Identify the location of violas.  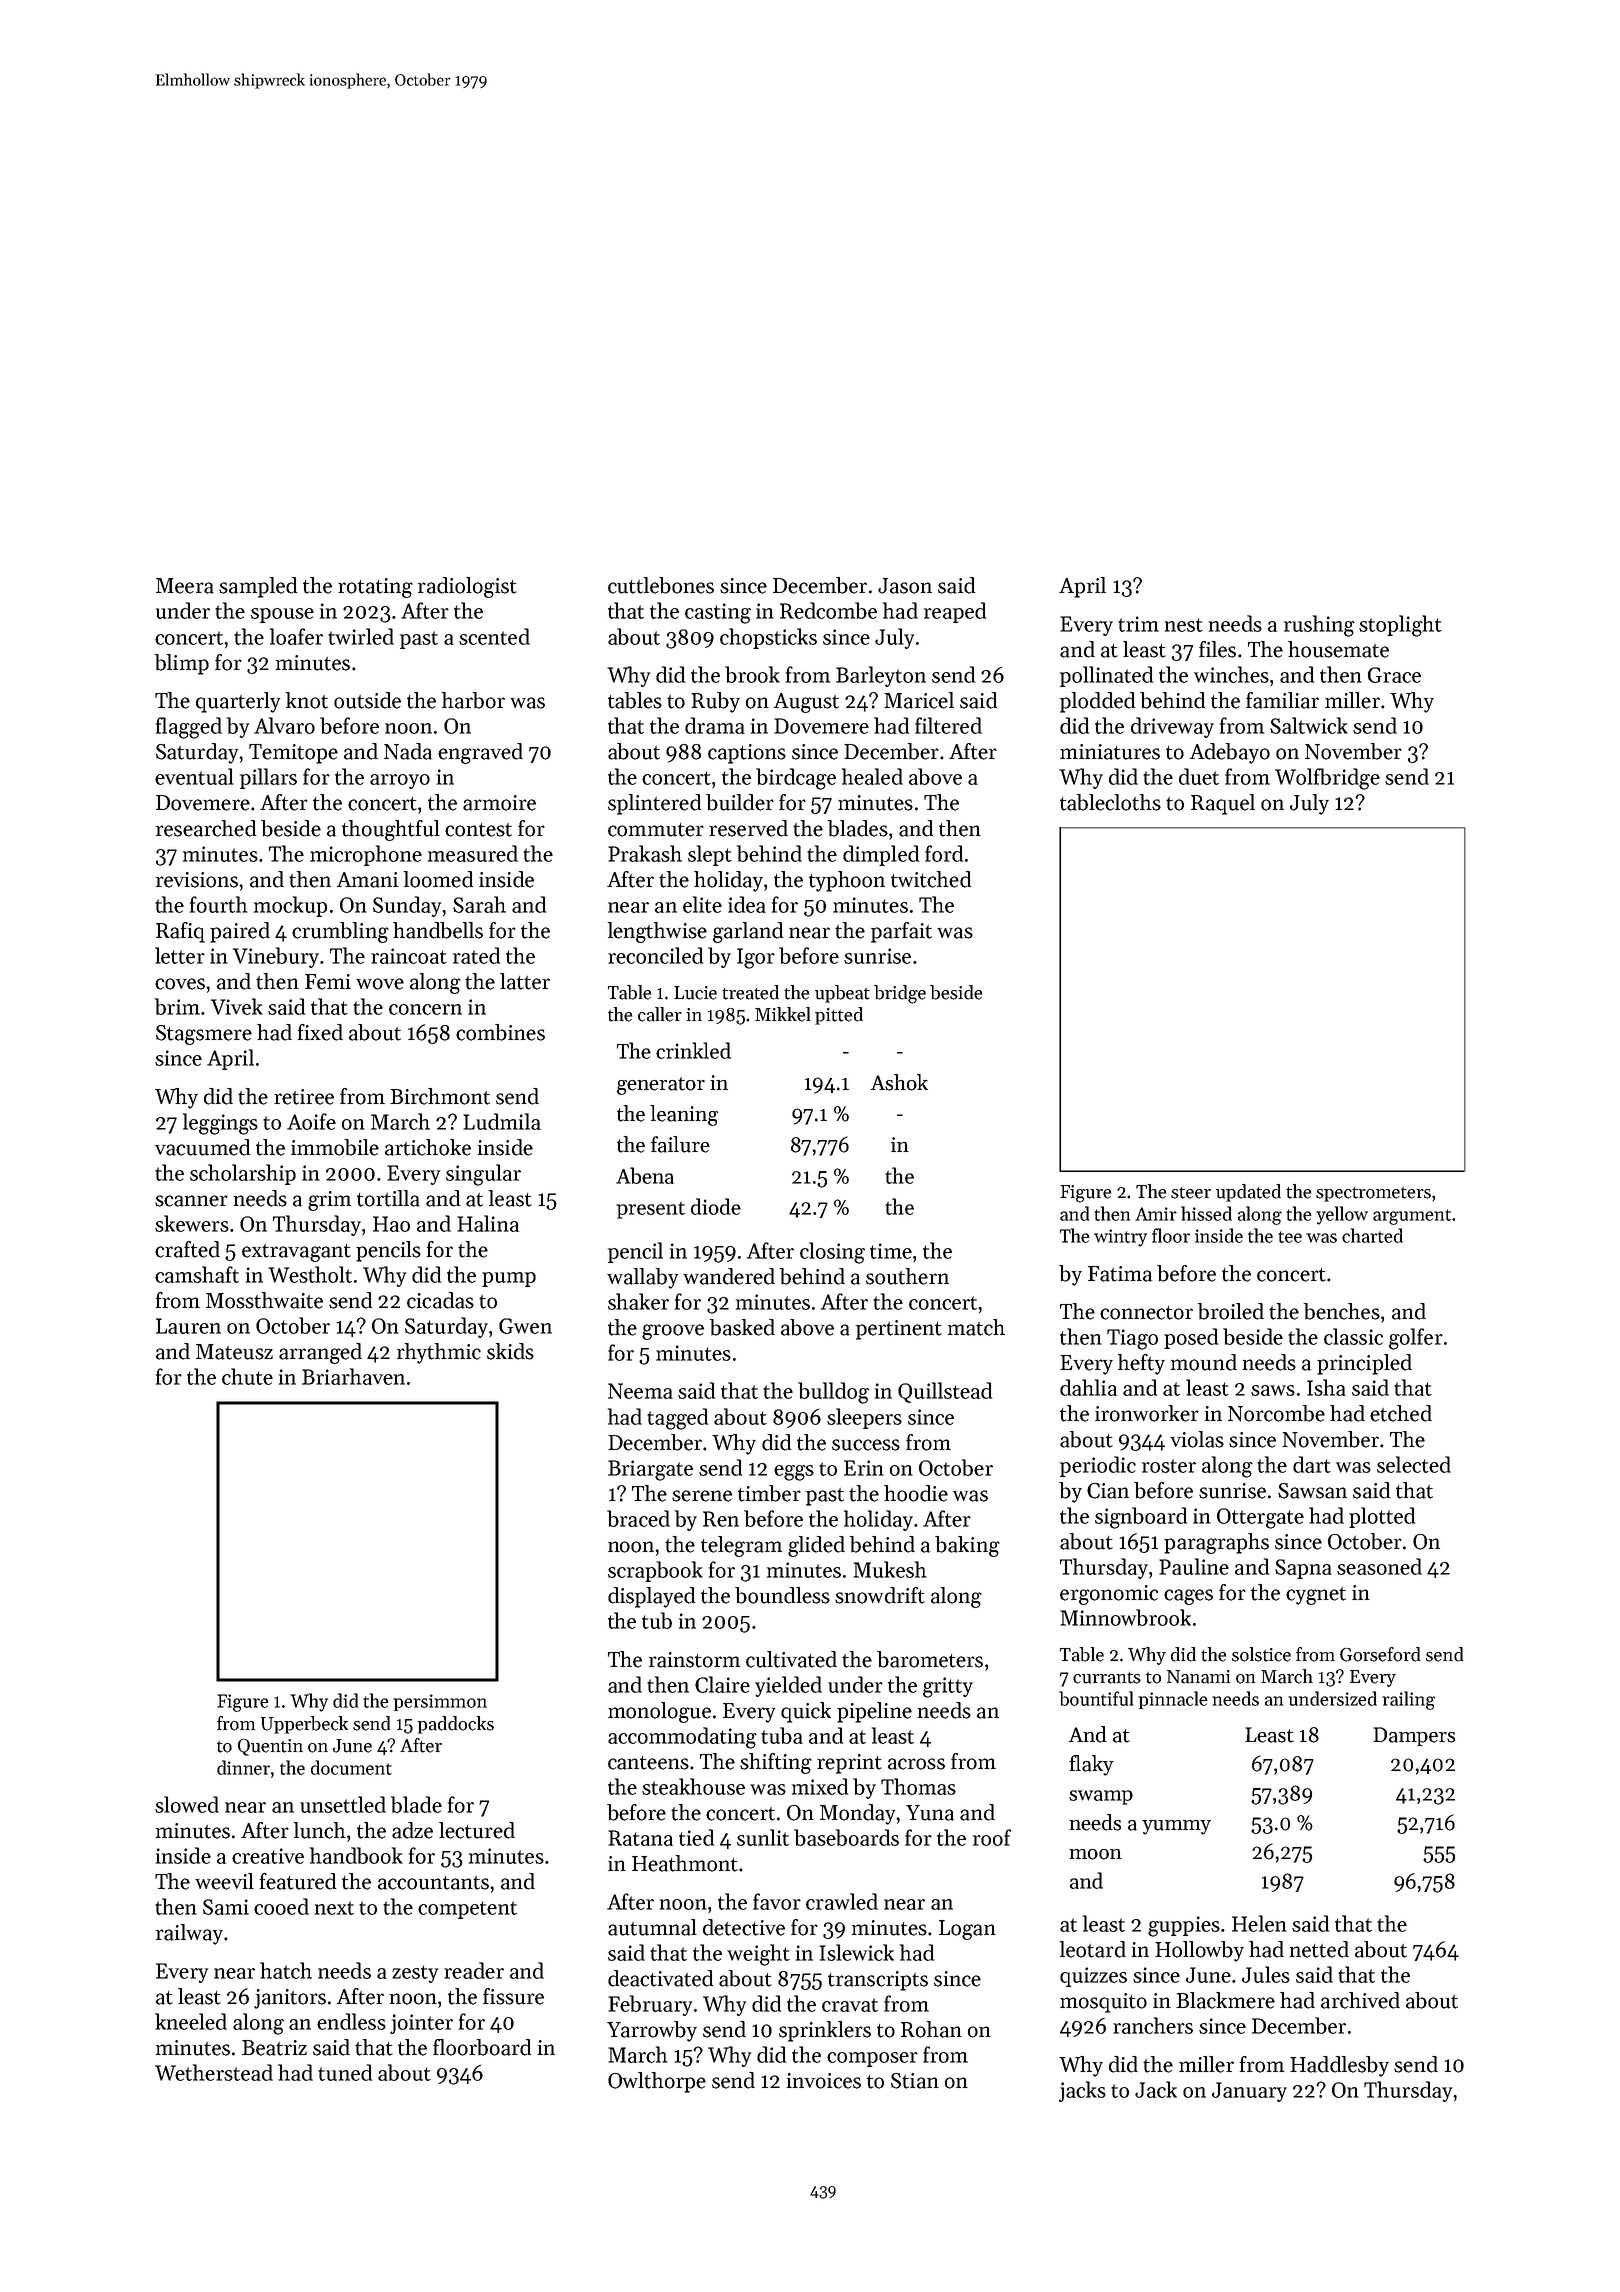
(1197, 1439).
